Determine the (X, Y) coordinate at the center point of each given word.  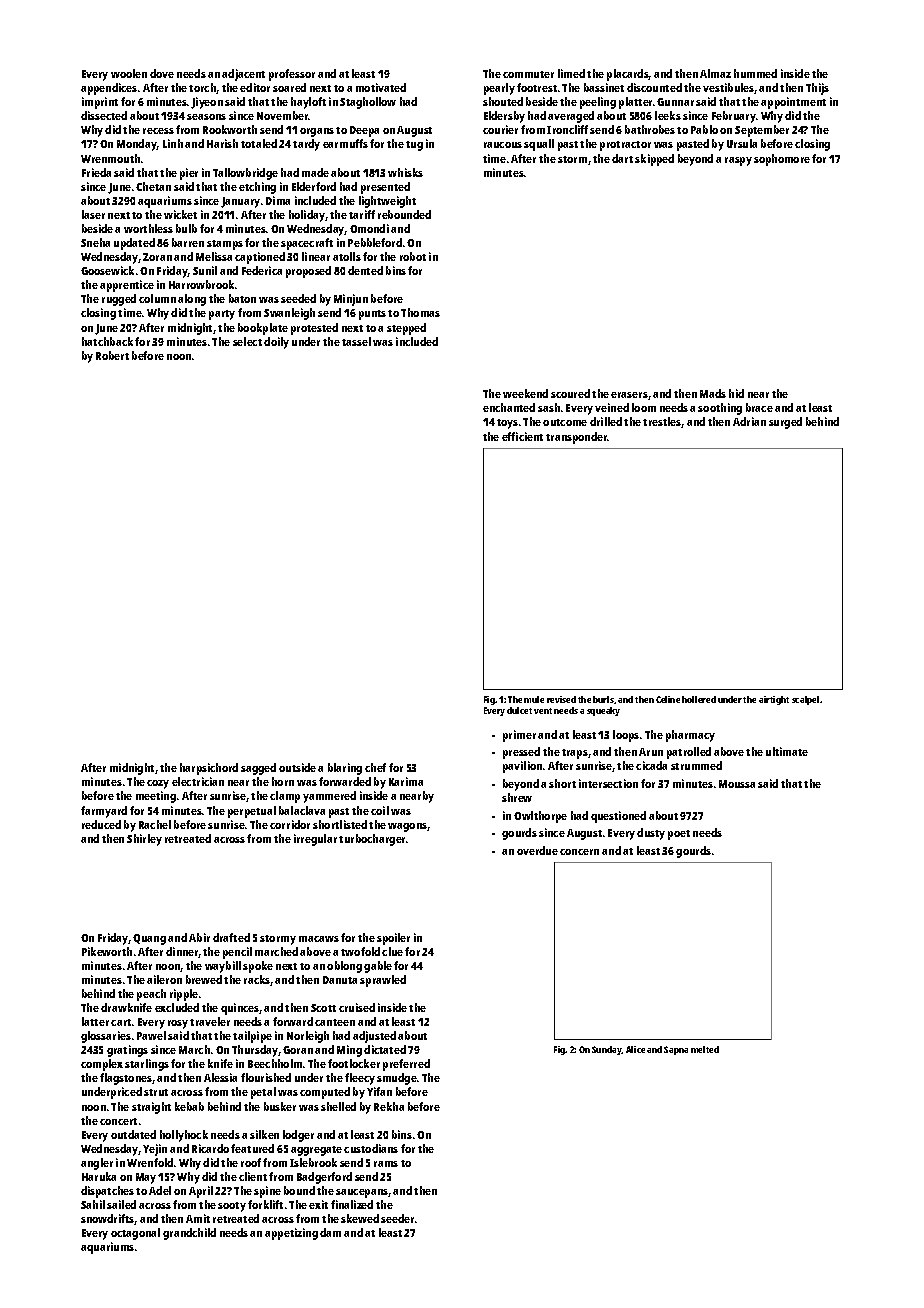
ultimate (787, 751)
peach (151, 995)
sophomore (782, 160)
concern (579, 852)
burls (603, 699)
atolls (347, 256)
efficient (522, 436)
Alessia (220, 1077)
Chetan (153, 186)
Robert (112, 355)
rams (386, 1164)
